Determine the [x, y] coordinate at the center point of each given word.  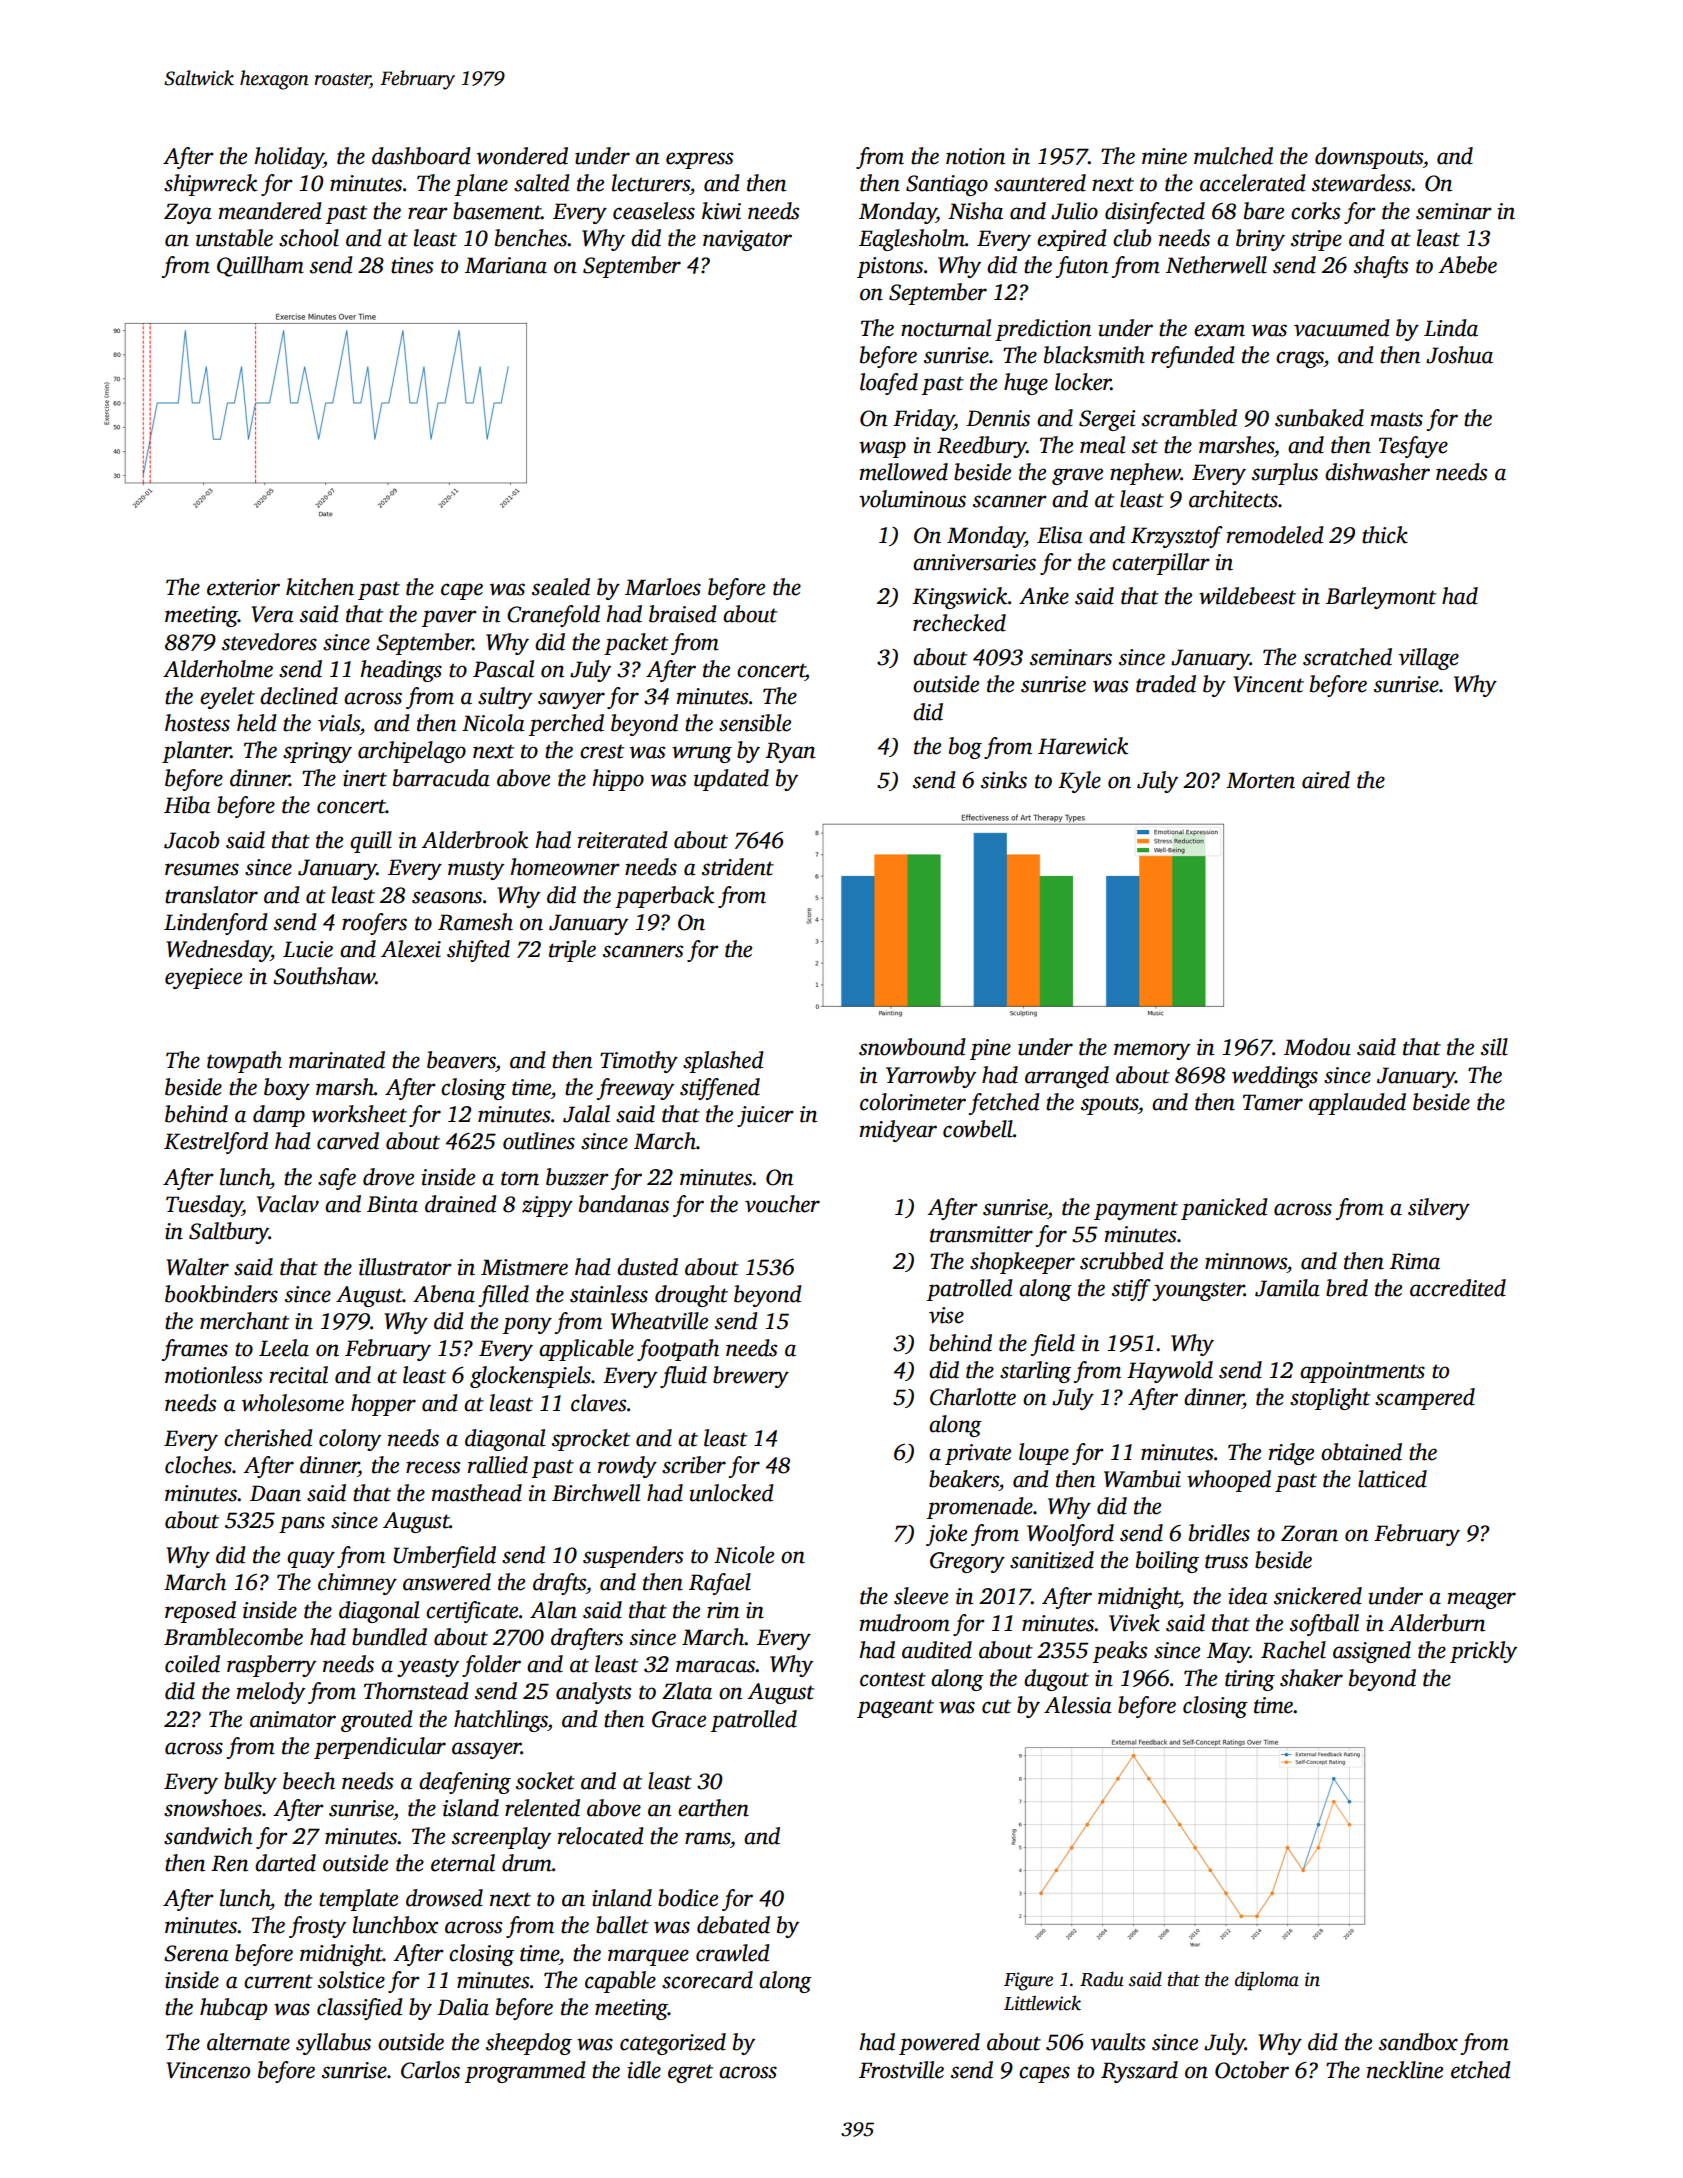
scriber [694, 1465]
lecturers [651, 183]
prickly [1483, 1652]
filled [504, 1296]
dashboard [421, 156]
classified [360, 2009]
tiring [1250, 1680]
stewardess [1362, 183]
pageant [895, 1708]
